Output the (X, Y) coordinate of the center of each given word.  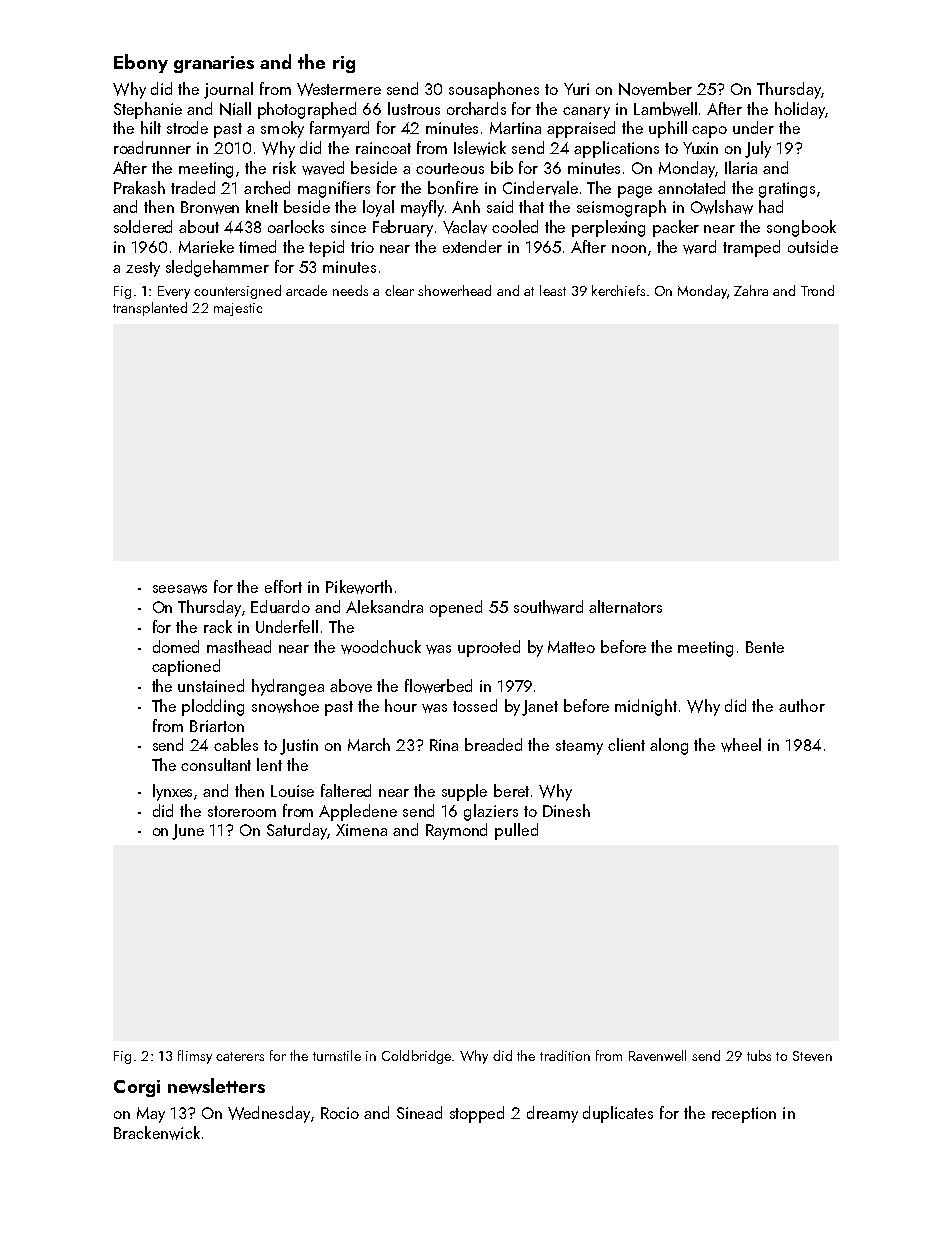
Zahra (751, 290)
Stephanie (148, 110)
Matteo (571, 647)
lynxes (172, 792)
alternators (625, 606)
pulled (516, 831)
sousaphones (494, 90)
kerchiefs (618, 290)
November (655, 89)
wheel (741, 745)
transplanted (150, 309)
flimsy (195, 1057)
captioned (186, 667)
